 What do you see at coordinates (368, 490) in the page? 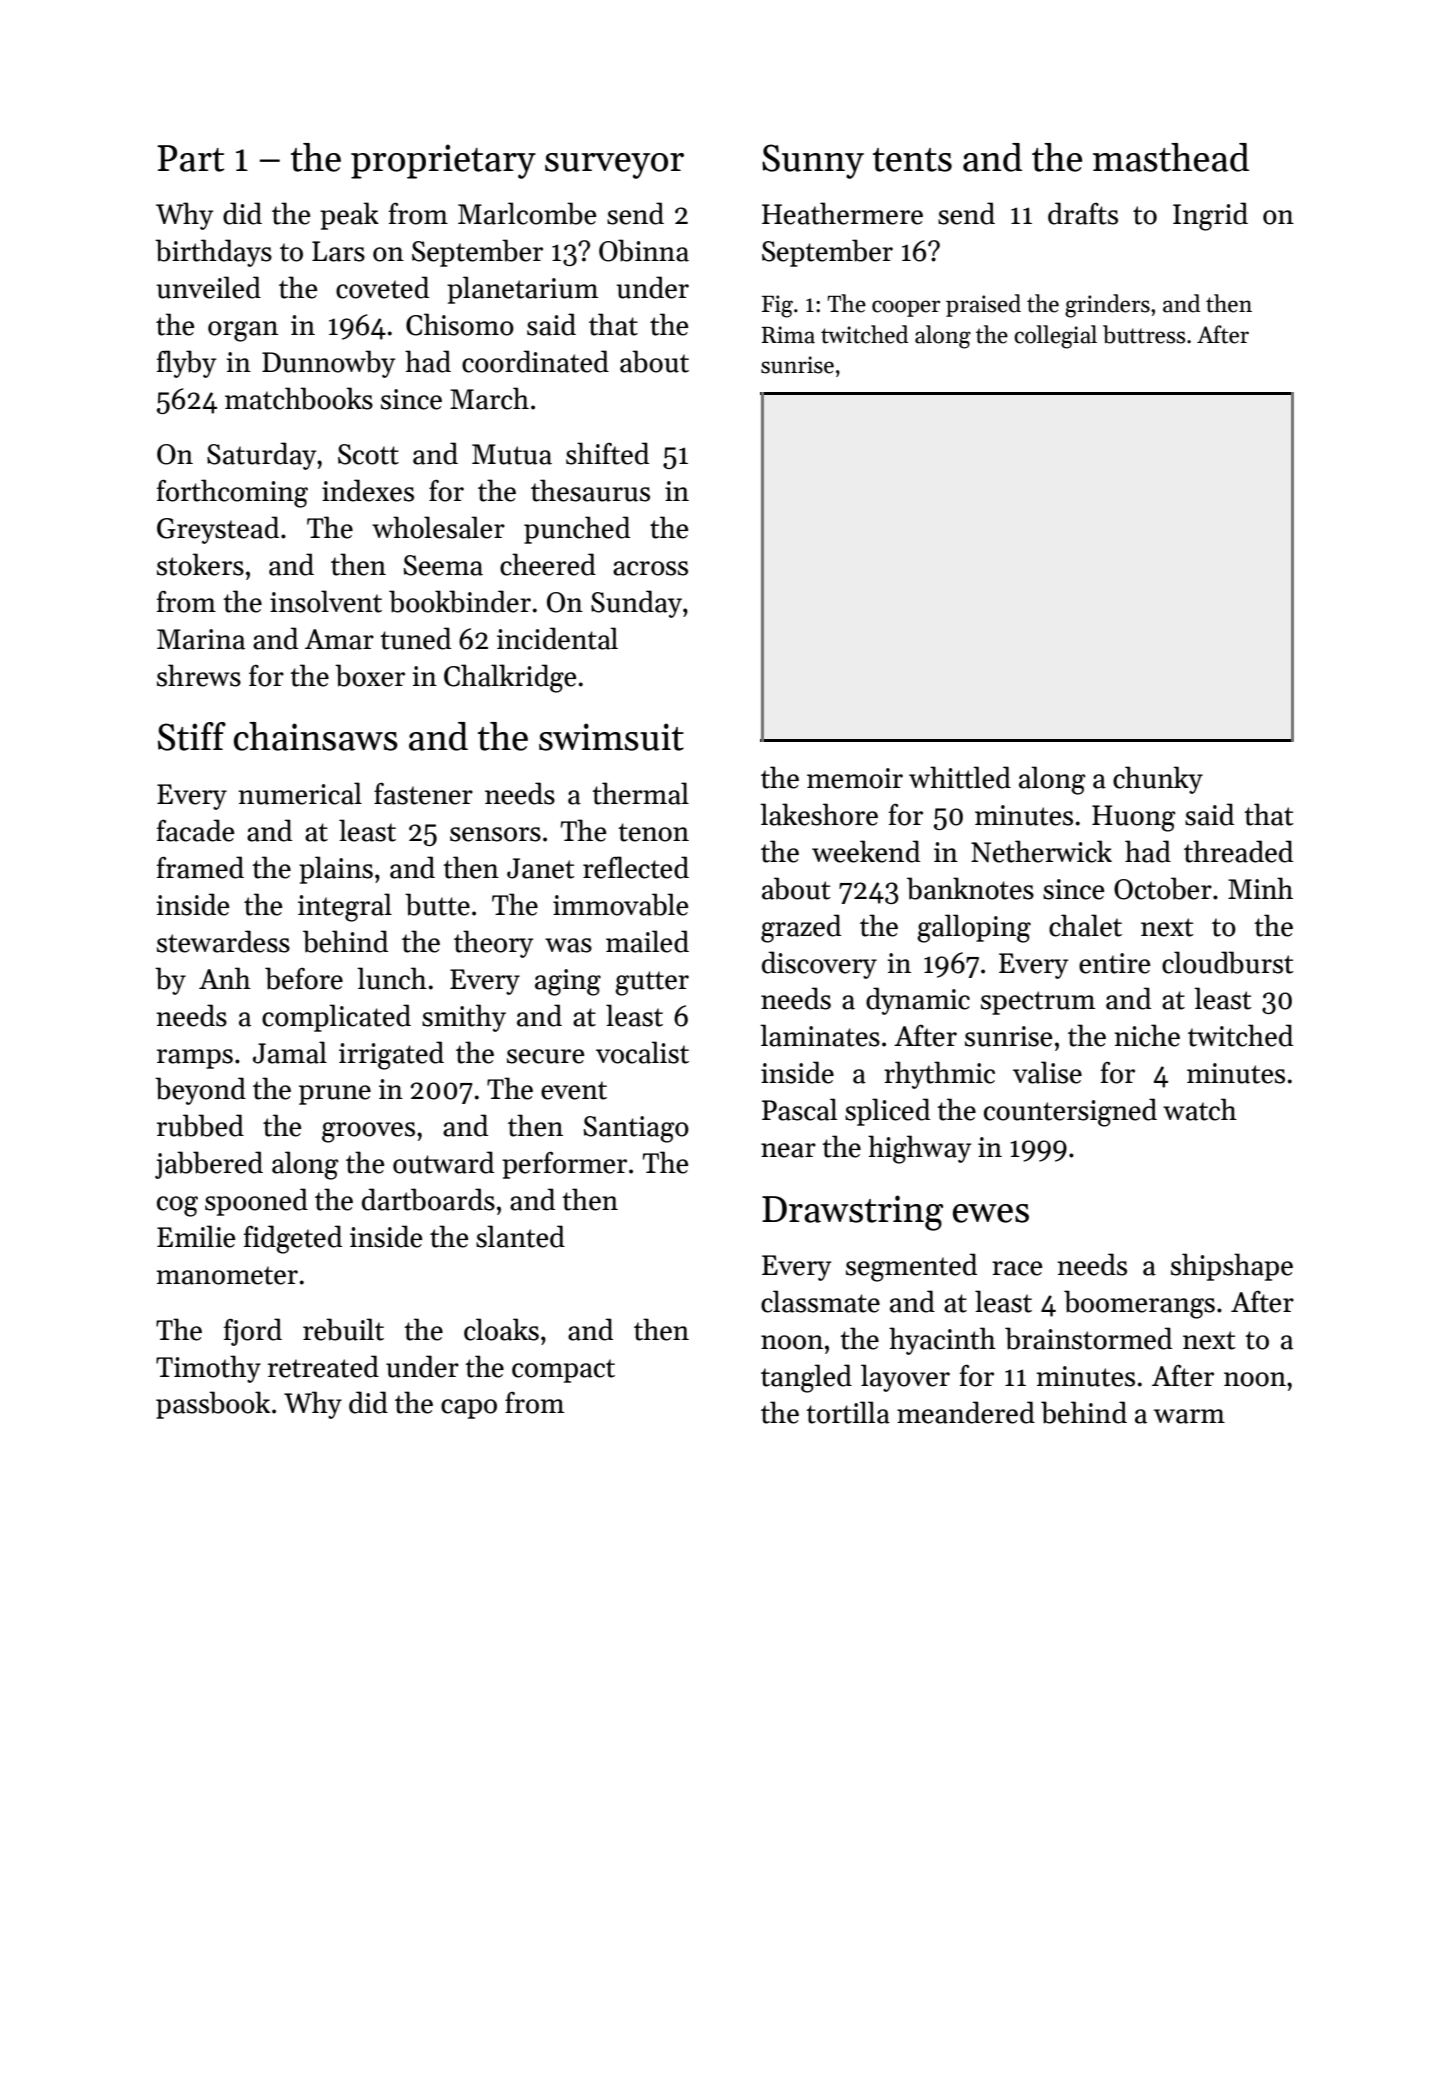
I see `indexes` at bounding box center [368, 490].
